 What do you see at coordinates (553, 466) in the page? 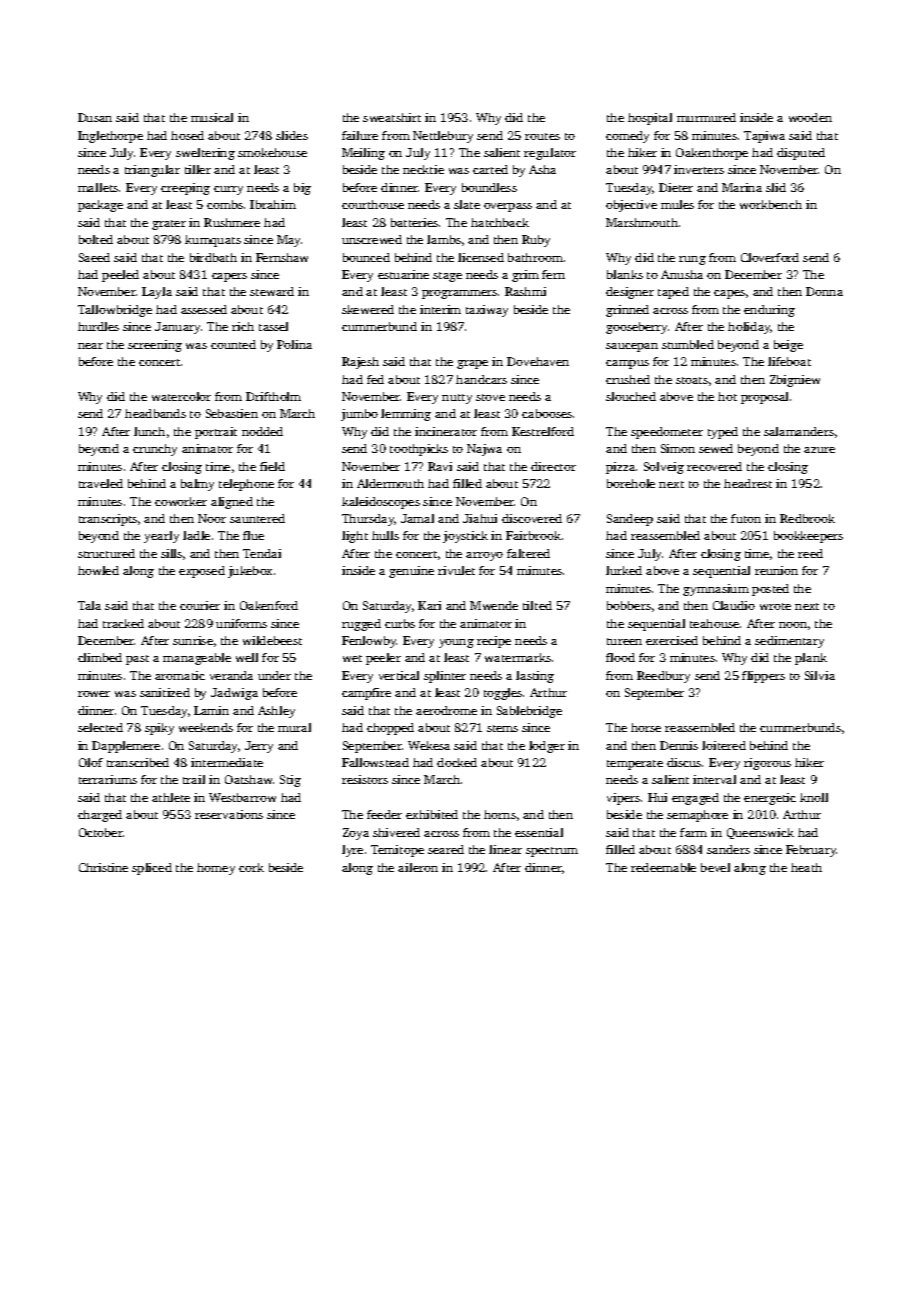
I see `director` at bounding box center [553, 466].
